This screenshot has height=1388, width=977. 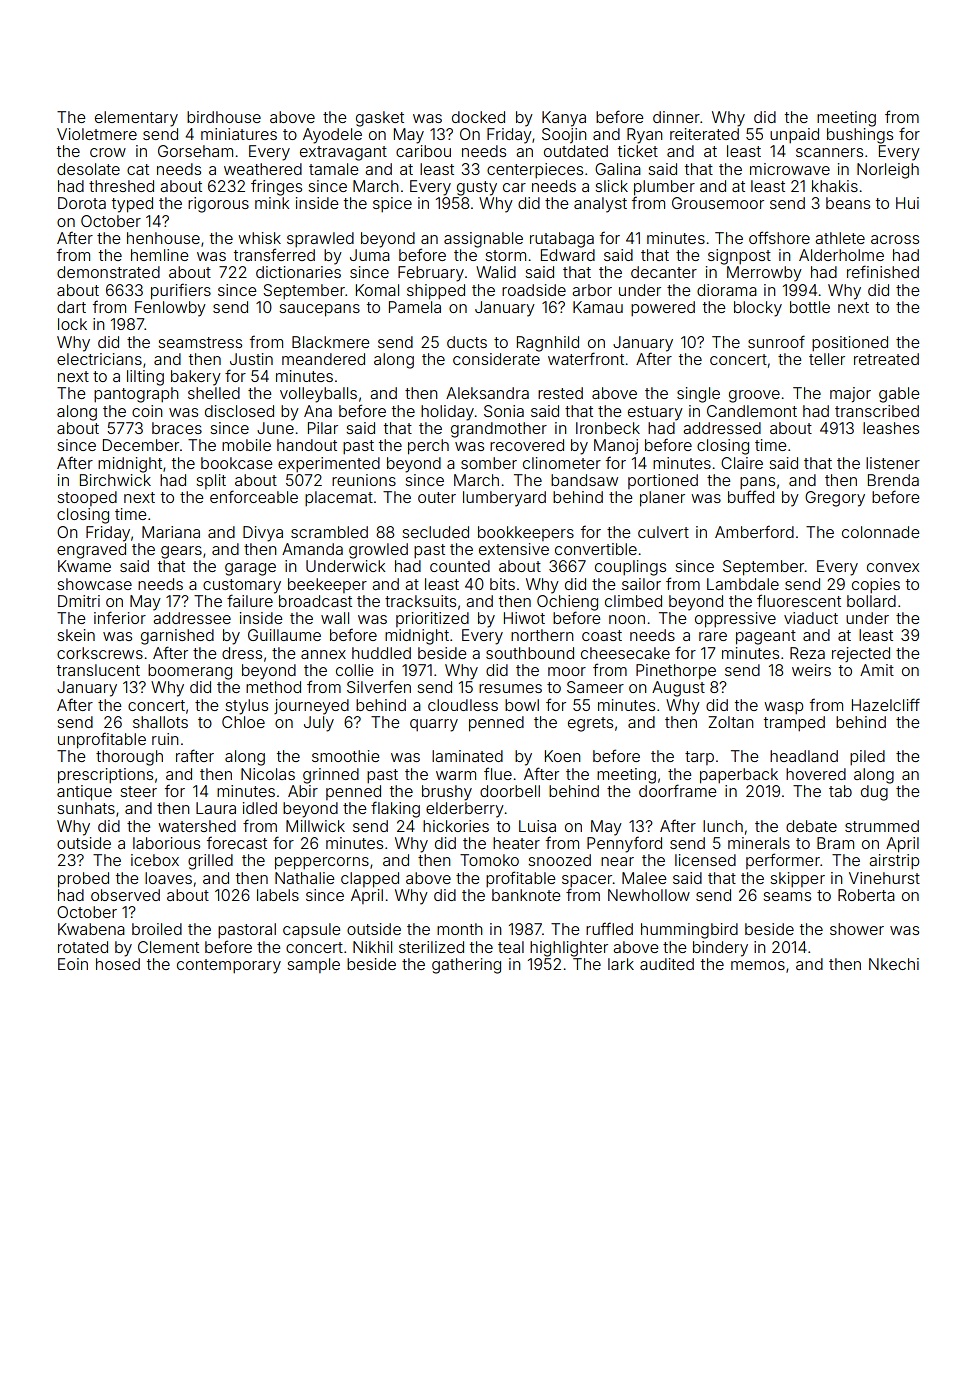 I want to click on hosed, so click(x=118, y=964).
